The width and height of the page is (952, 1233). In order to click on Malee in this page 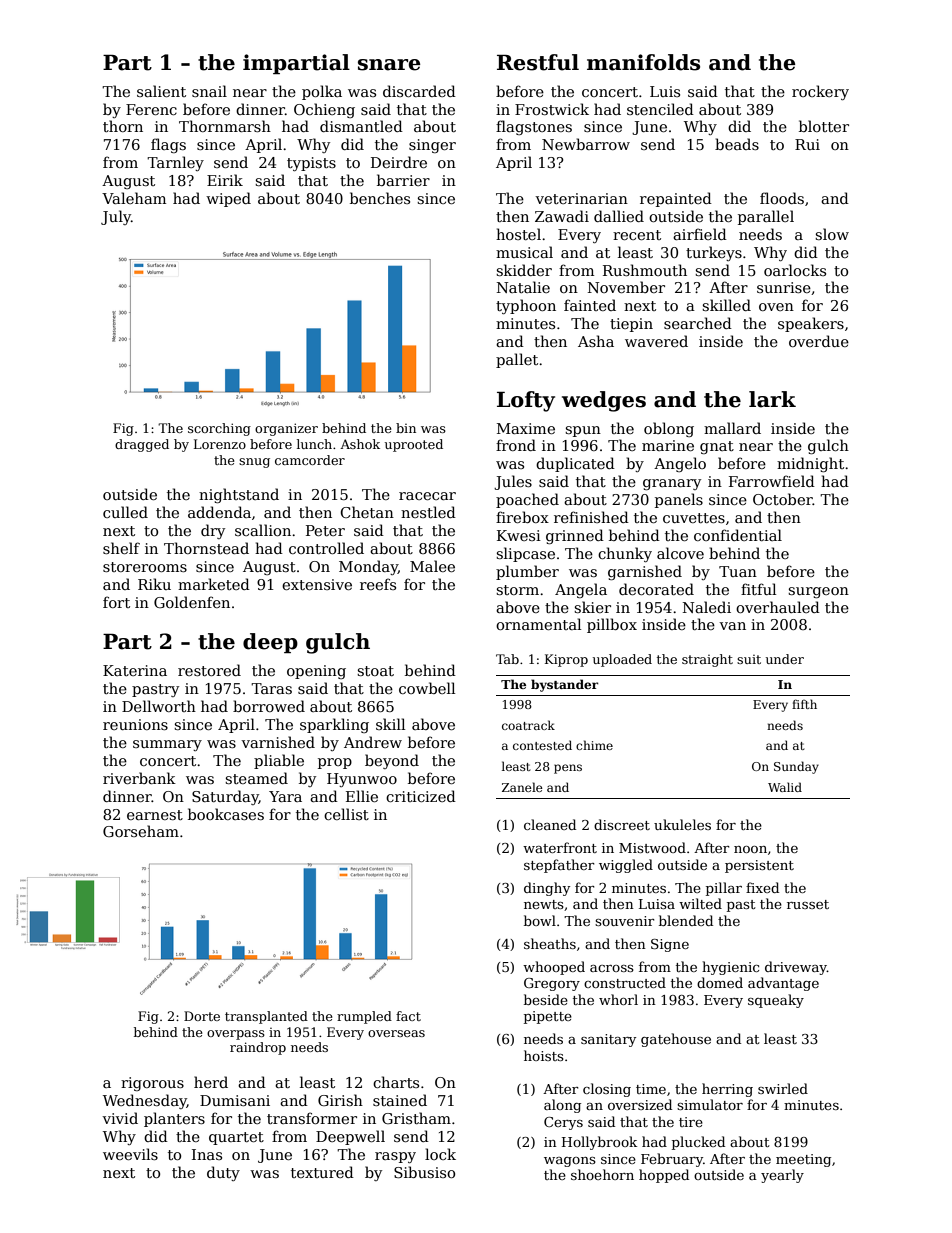, I will do `click(432, 566)`.
